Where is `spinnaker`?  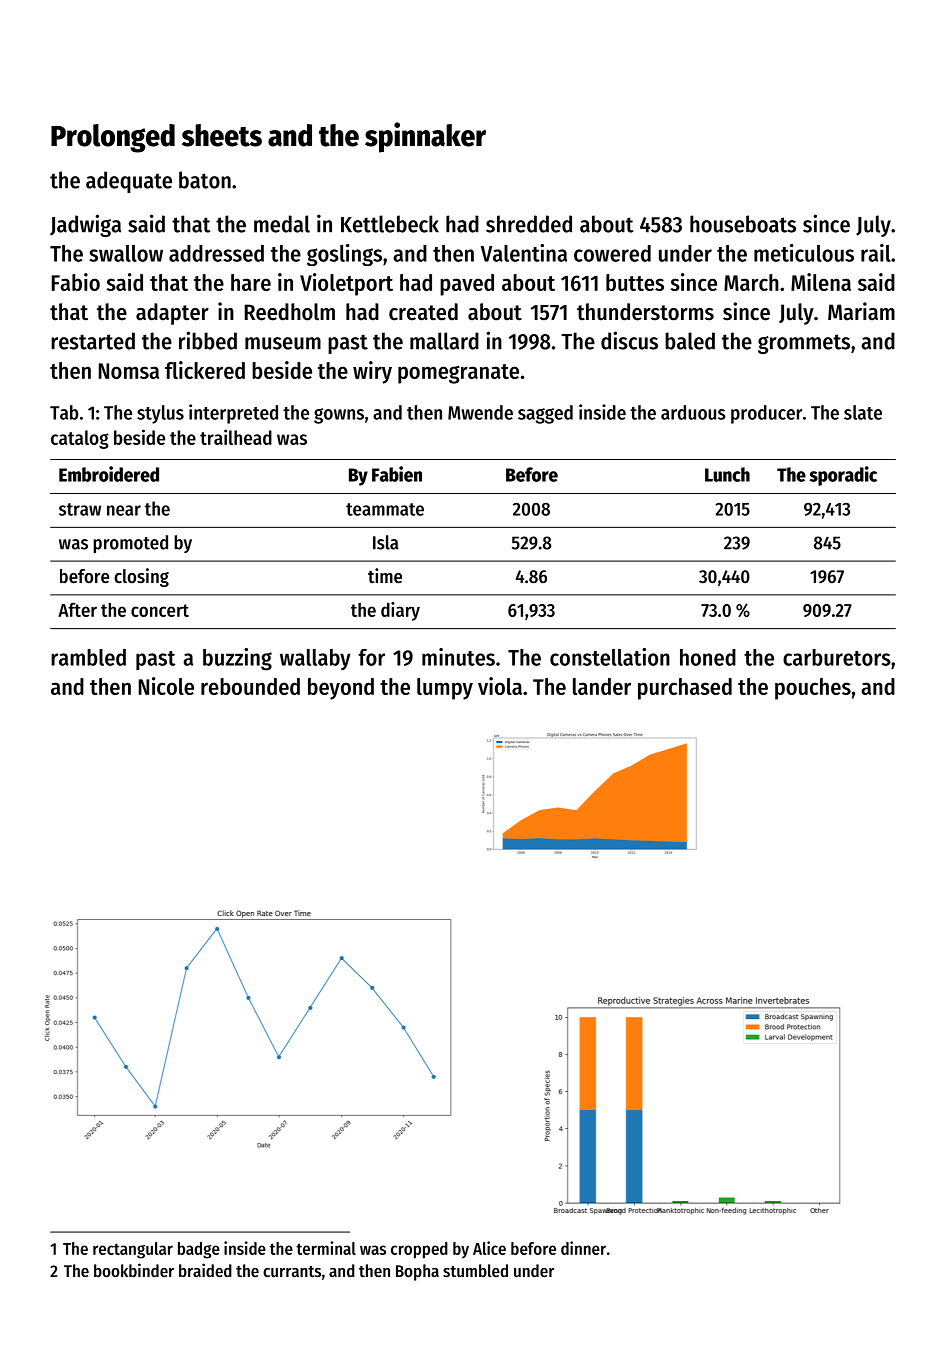
spinnaker is located at coordinates (425, 137).
